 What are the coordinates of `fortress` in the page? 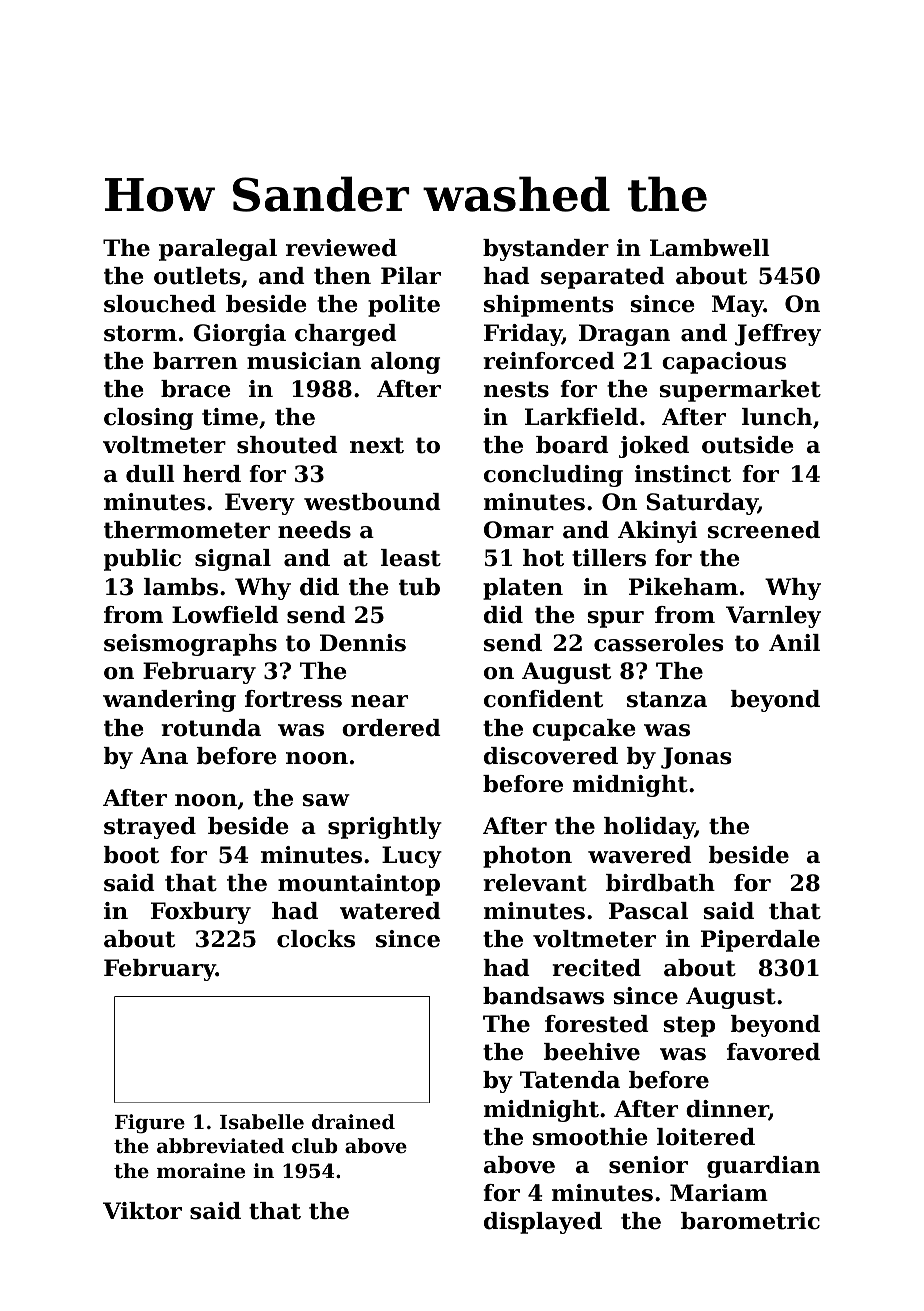 It's located at (293, 699).
